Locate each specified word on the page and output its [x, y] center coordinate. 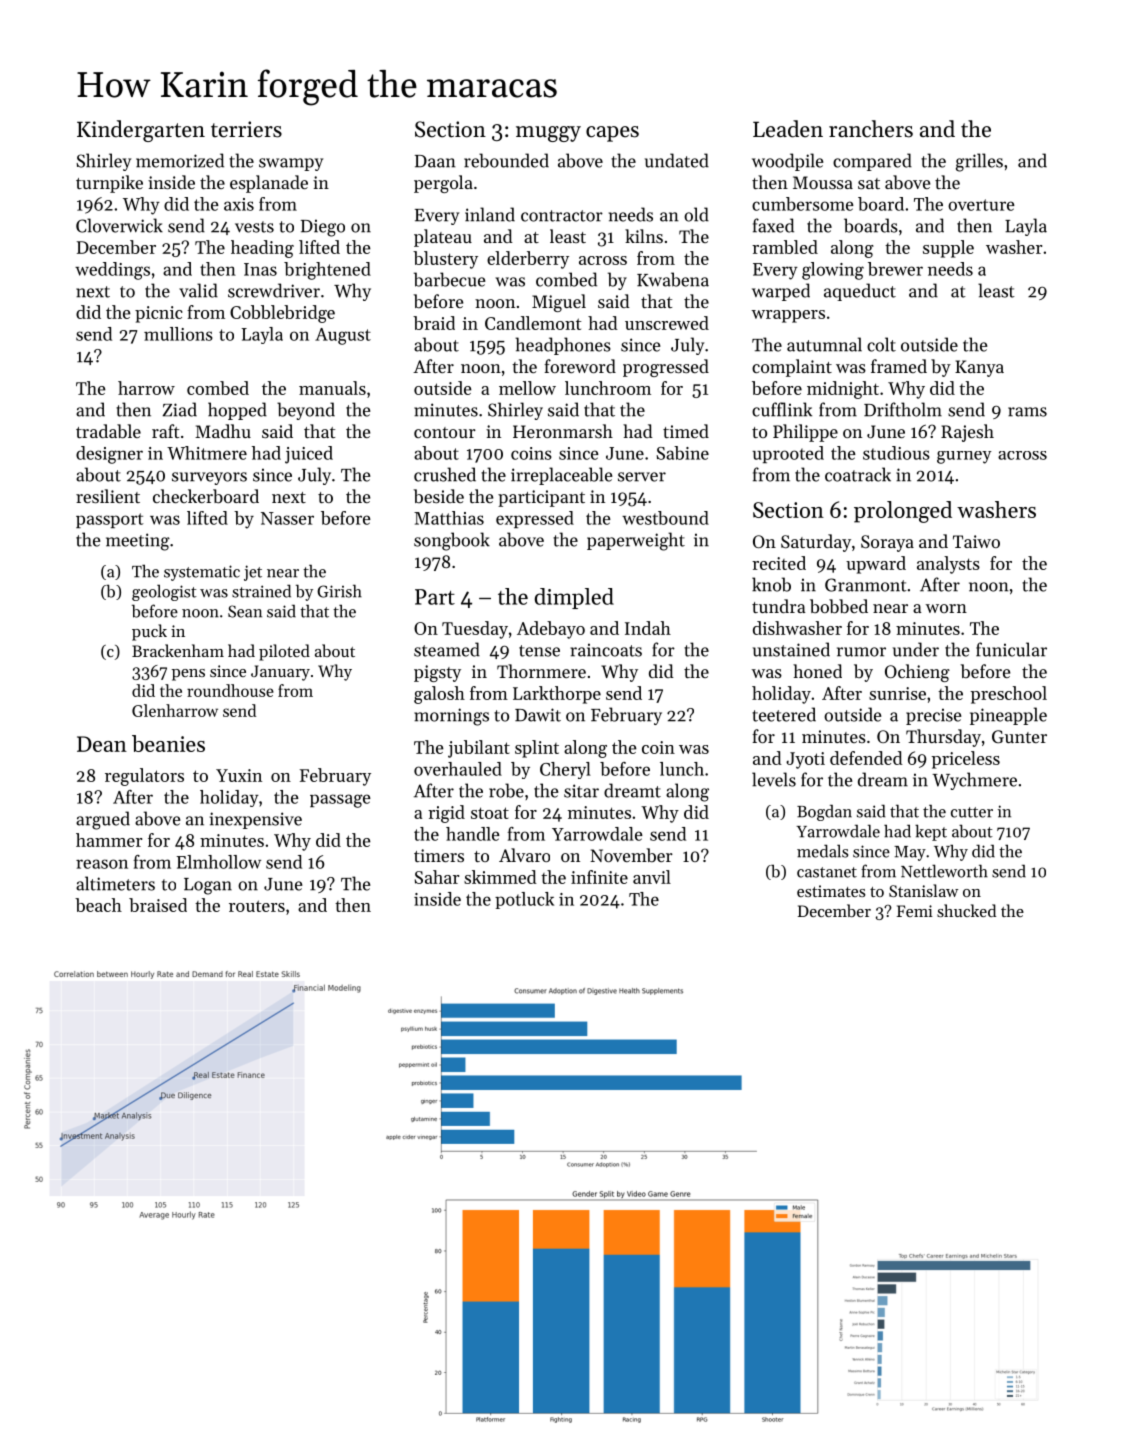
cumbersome [803, 204]
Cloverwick [119, 225]
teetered [784, 714]
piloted [284, 652]
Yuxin [239, 775]
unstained [791, 649]
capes [612, 134]
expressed [535, 519]
